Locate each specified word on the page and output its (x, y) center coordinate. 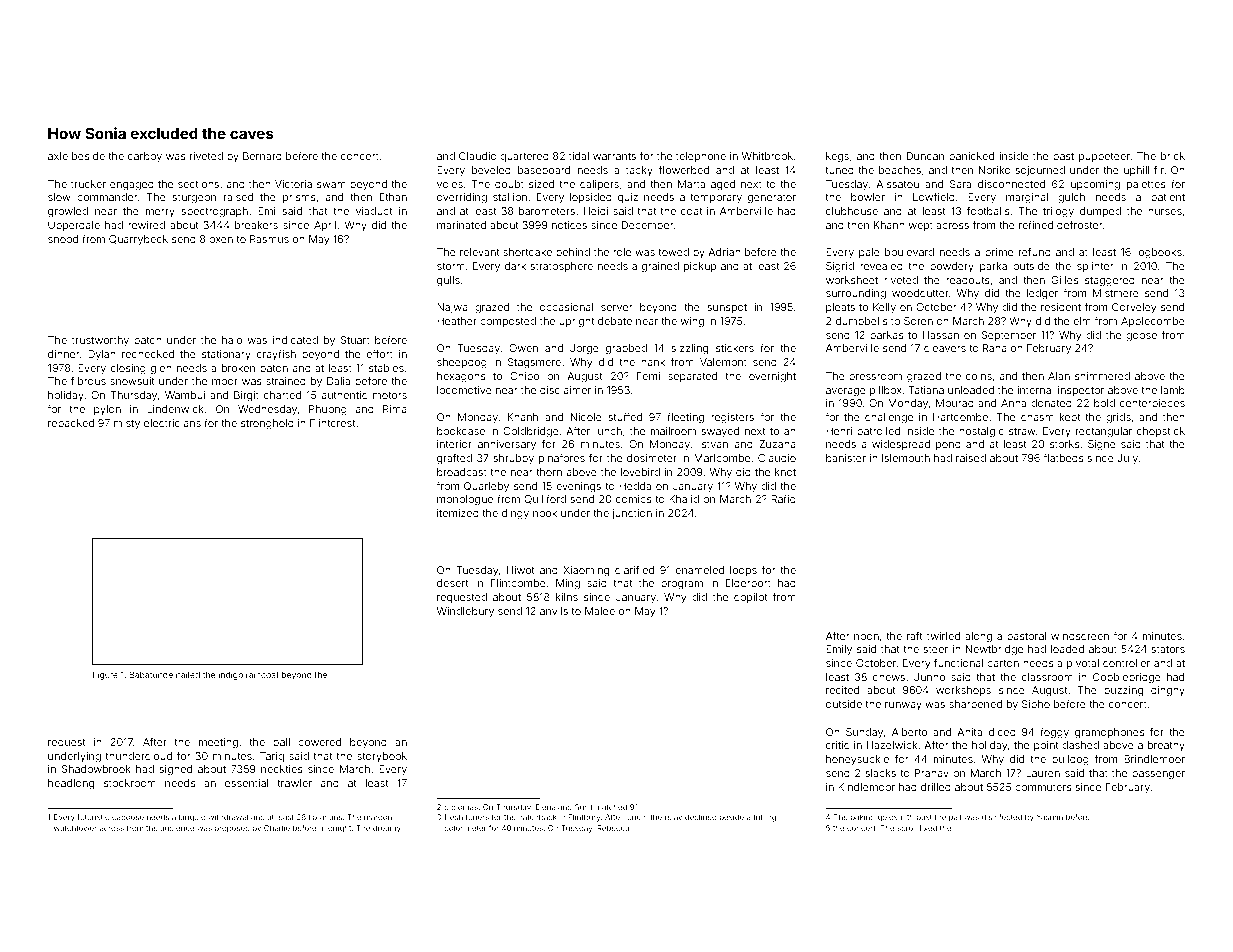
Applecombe (1153, 322)
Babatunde (151, 674)
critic (837, 745)
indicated (295, 340)
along (978, 637)
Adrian (724, 252)
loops (743, 571)
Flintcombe (518, 583)
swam (331, 185)
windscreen (1080, 636)
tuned (839, 170)
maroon (378, 817)
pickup (700, 267)
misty (127, 424)
